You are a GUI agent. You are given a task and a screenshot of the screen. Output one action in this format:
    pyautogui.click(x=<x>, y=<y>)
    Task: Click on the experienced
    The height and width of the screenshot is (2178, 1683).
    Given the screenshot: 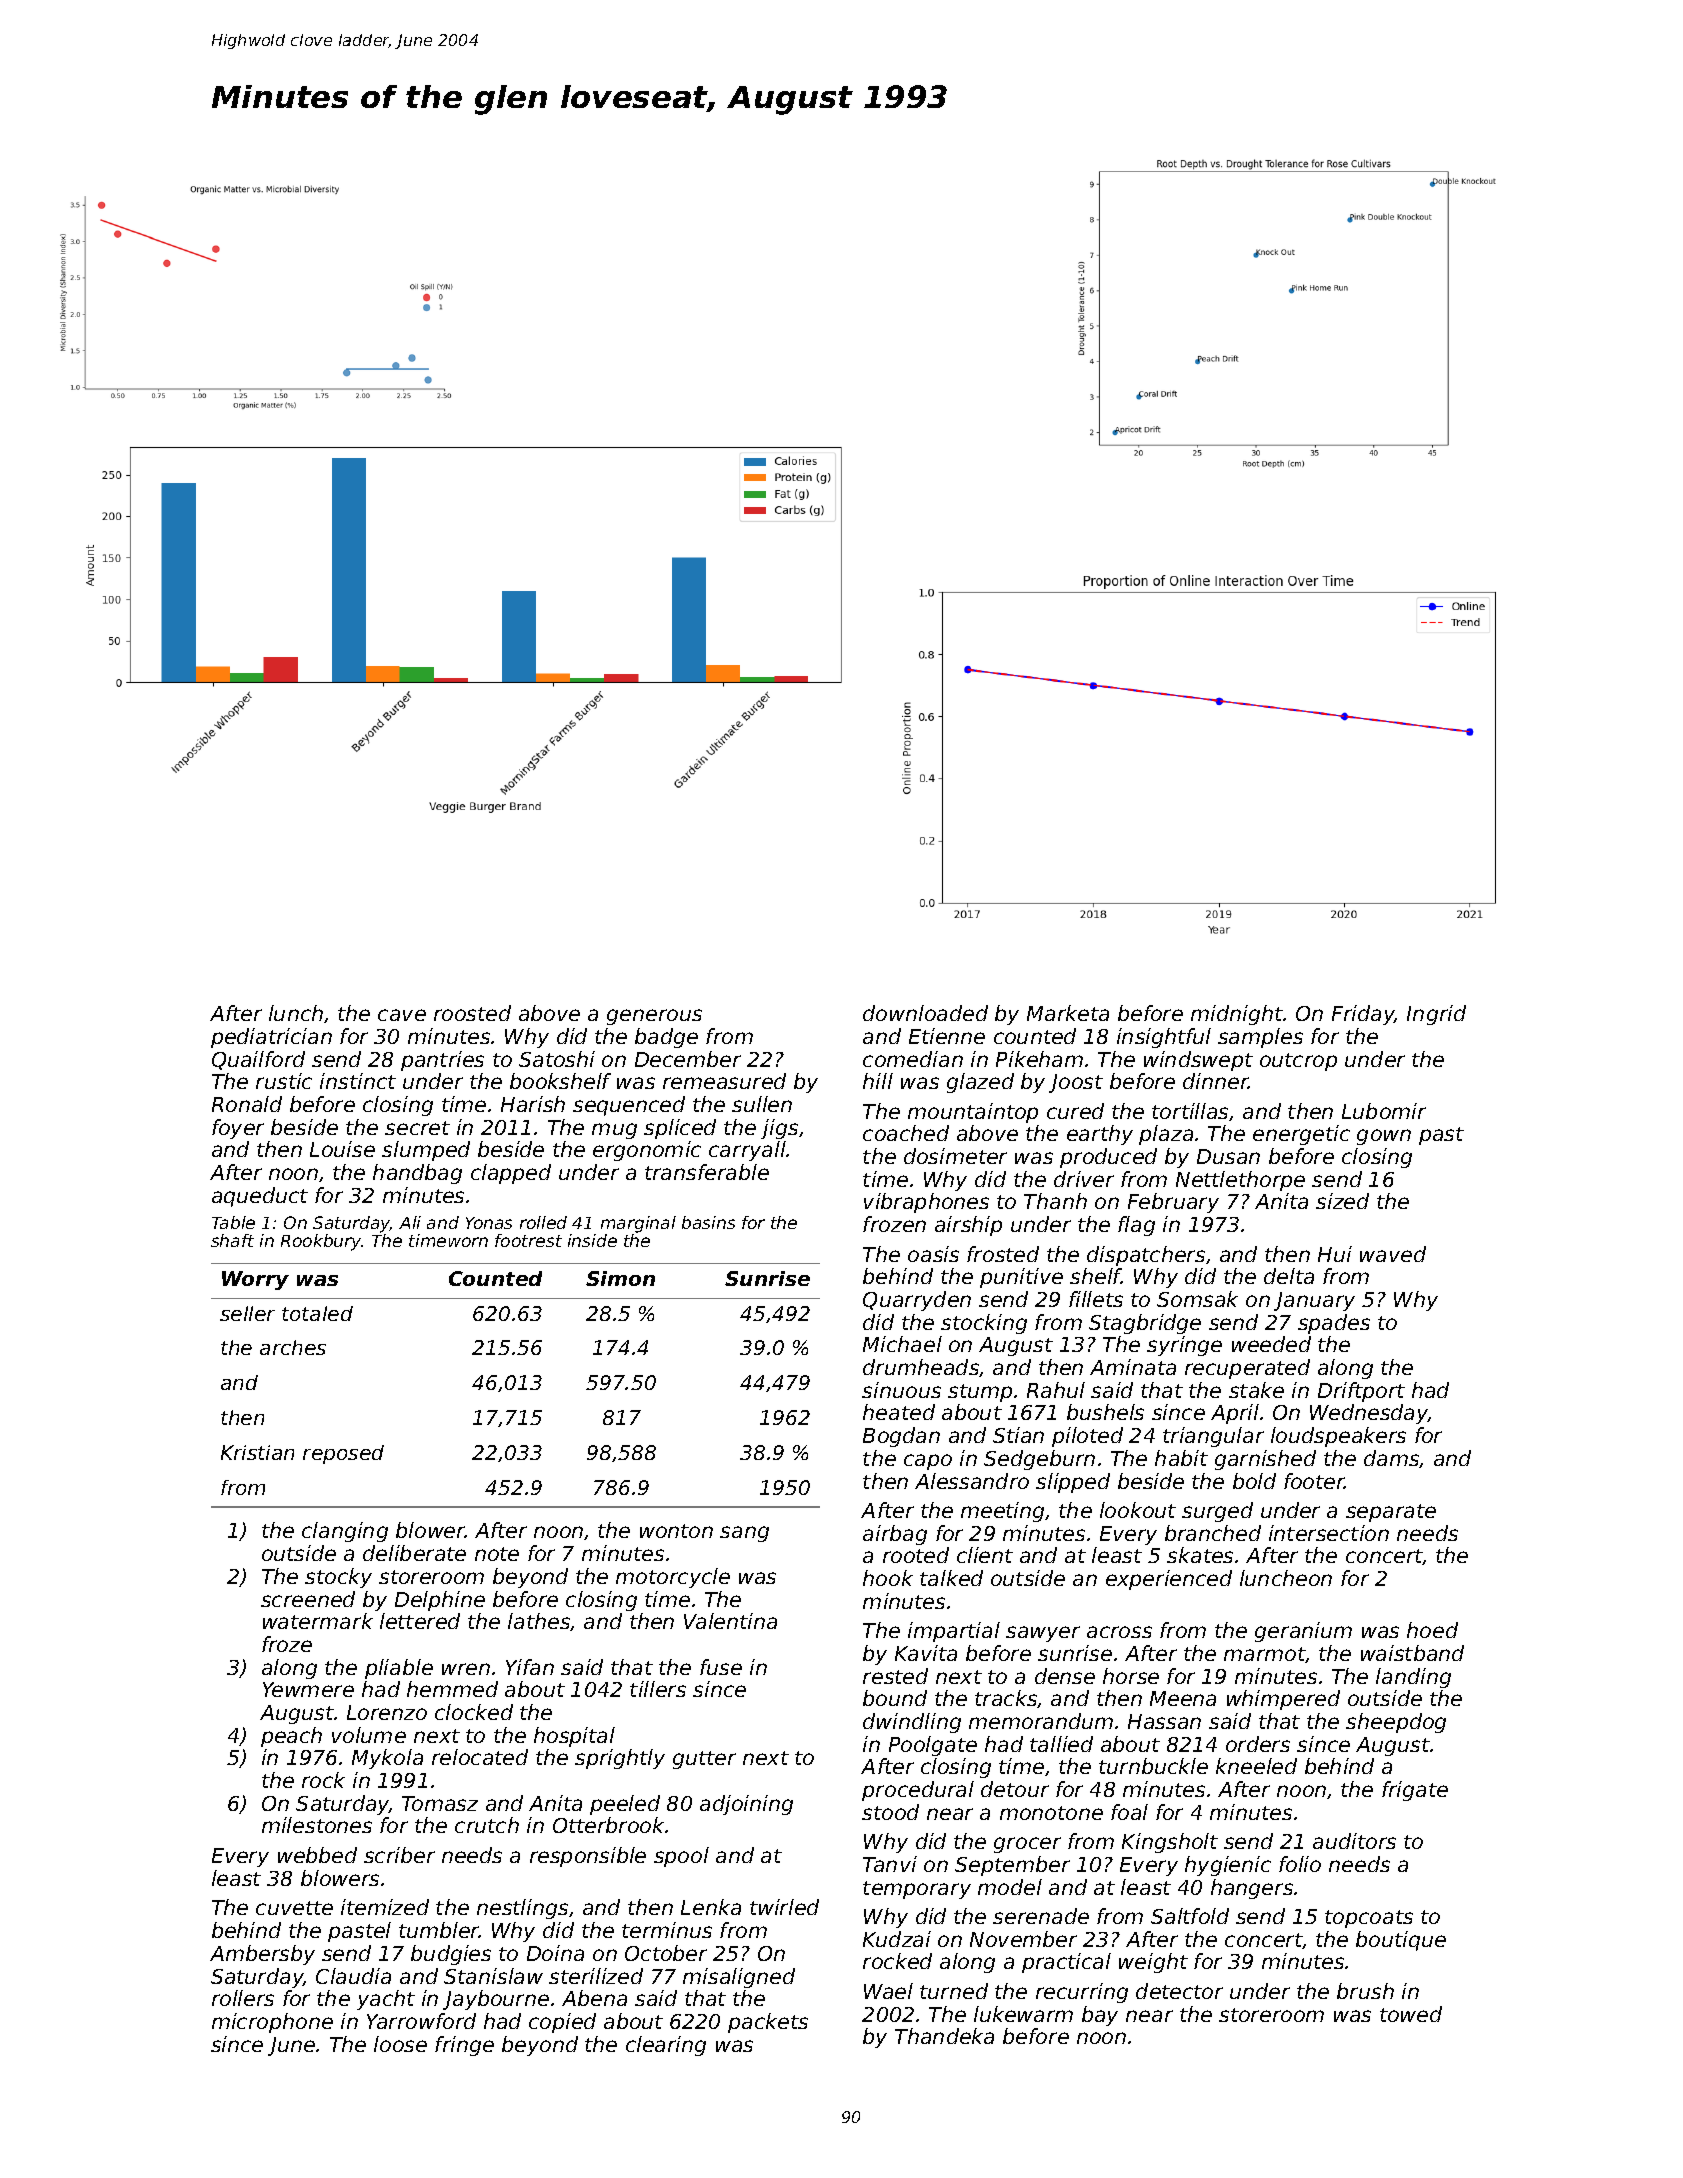 What is the action you would take?
    pyautogui.click(x=1169, y=1580)
